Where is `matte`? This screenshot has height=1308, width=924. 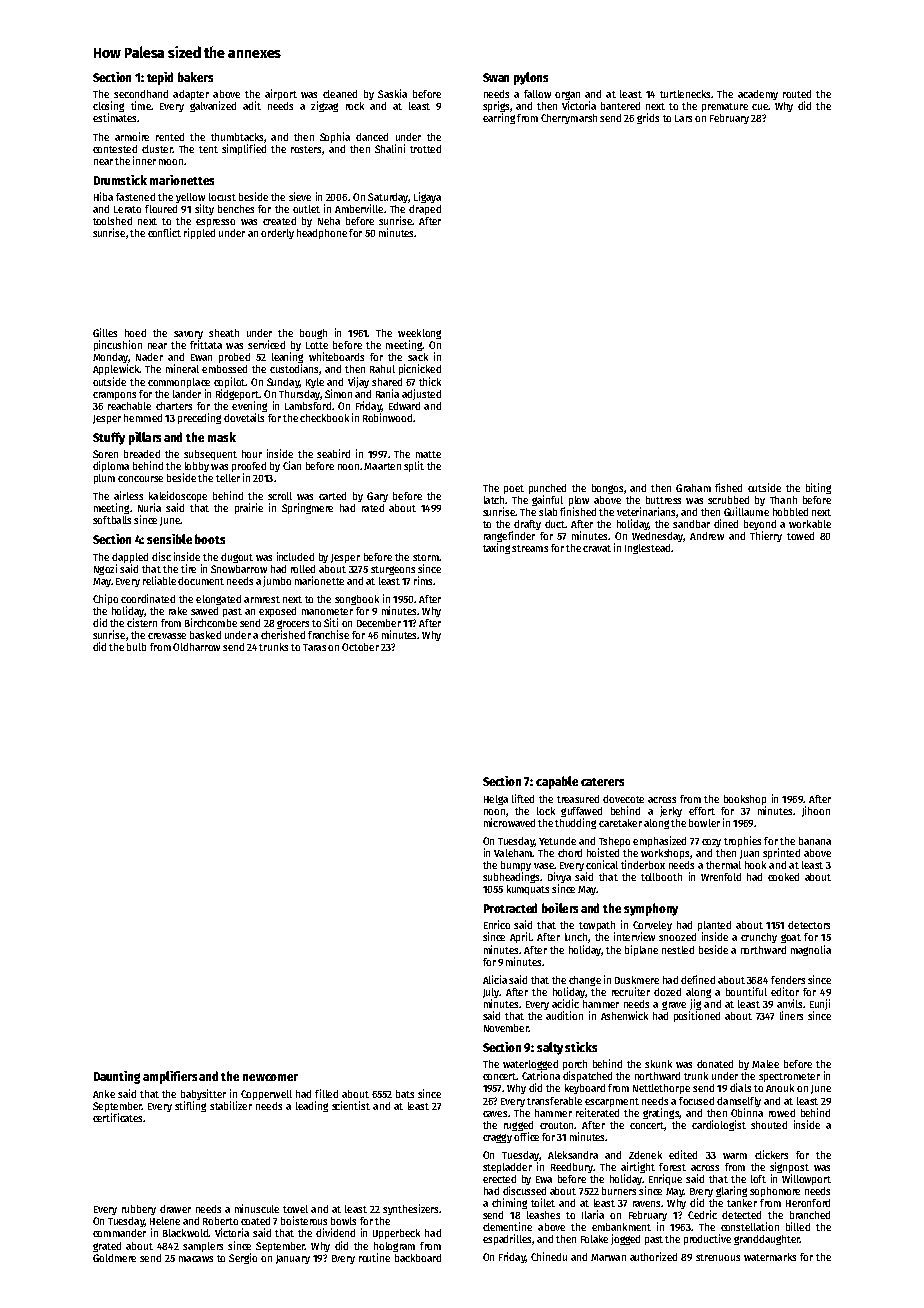
matte is located at coordinates (428, 454).
